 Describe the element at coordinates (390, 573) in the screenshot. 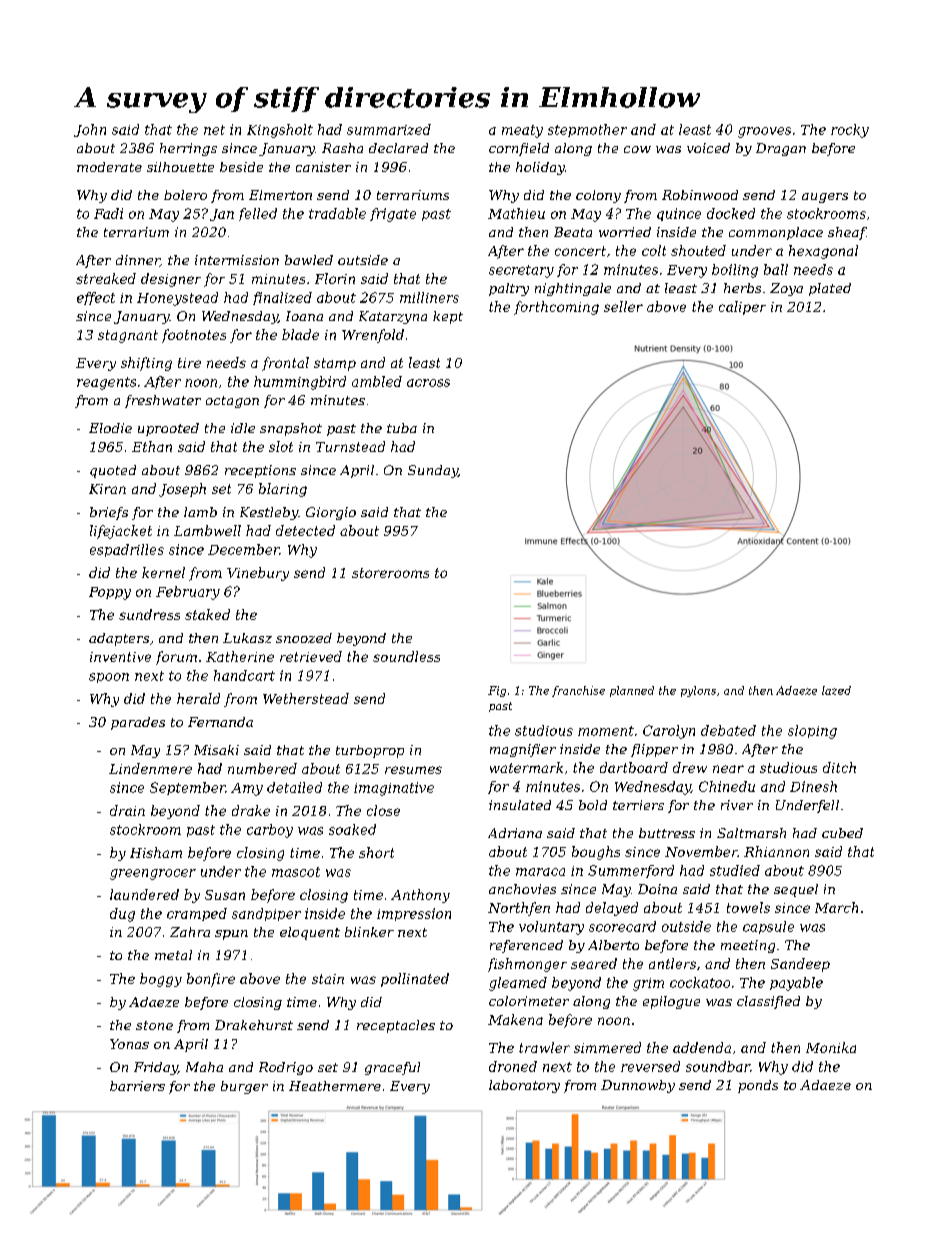

I see `storerooms` at that location.
